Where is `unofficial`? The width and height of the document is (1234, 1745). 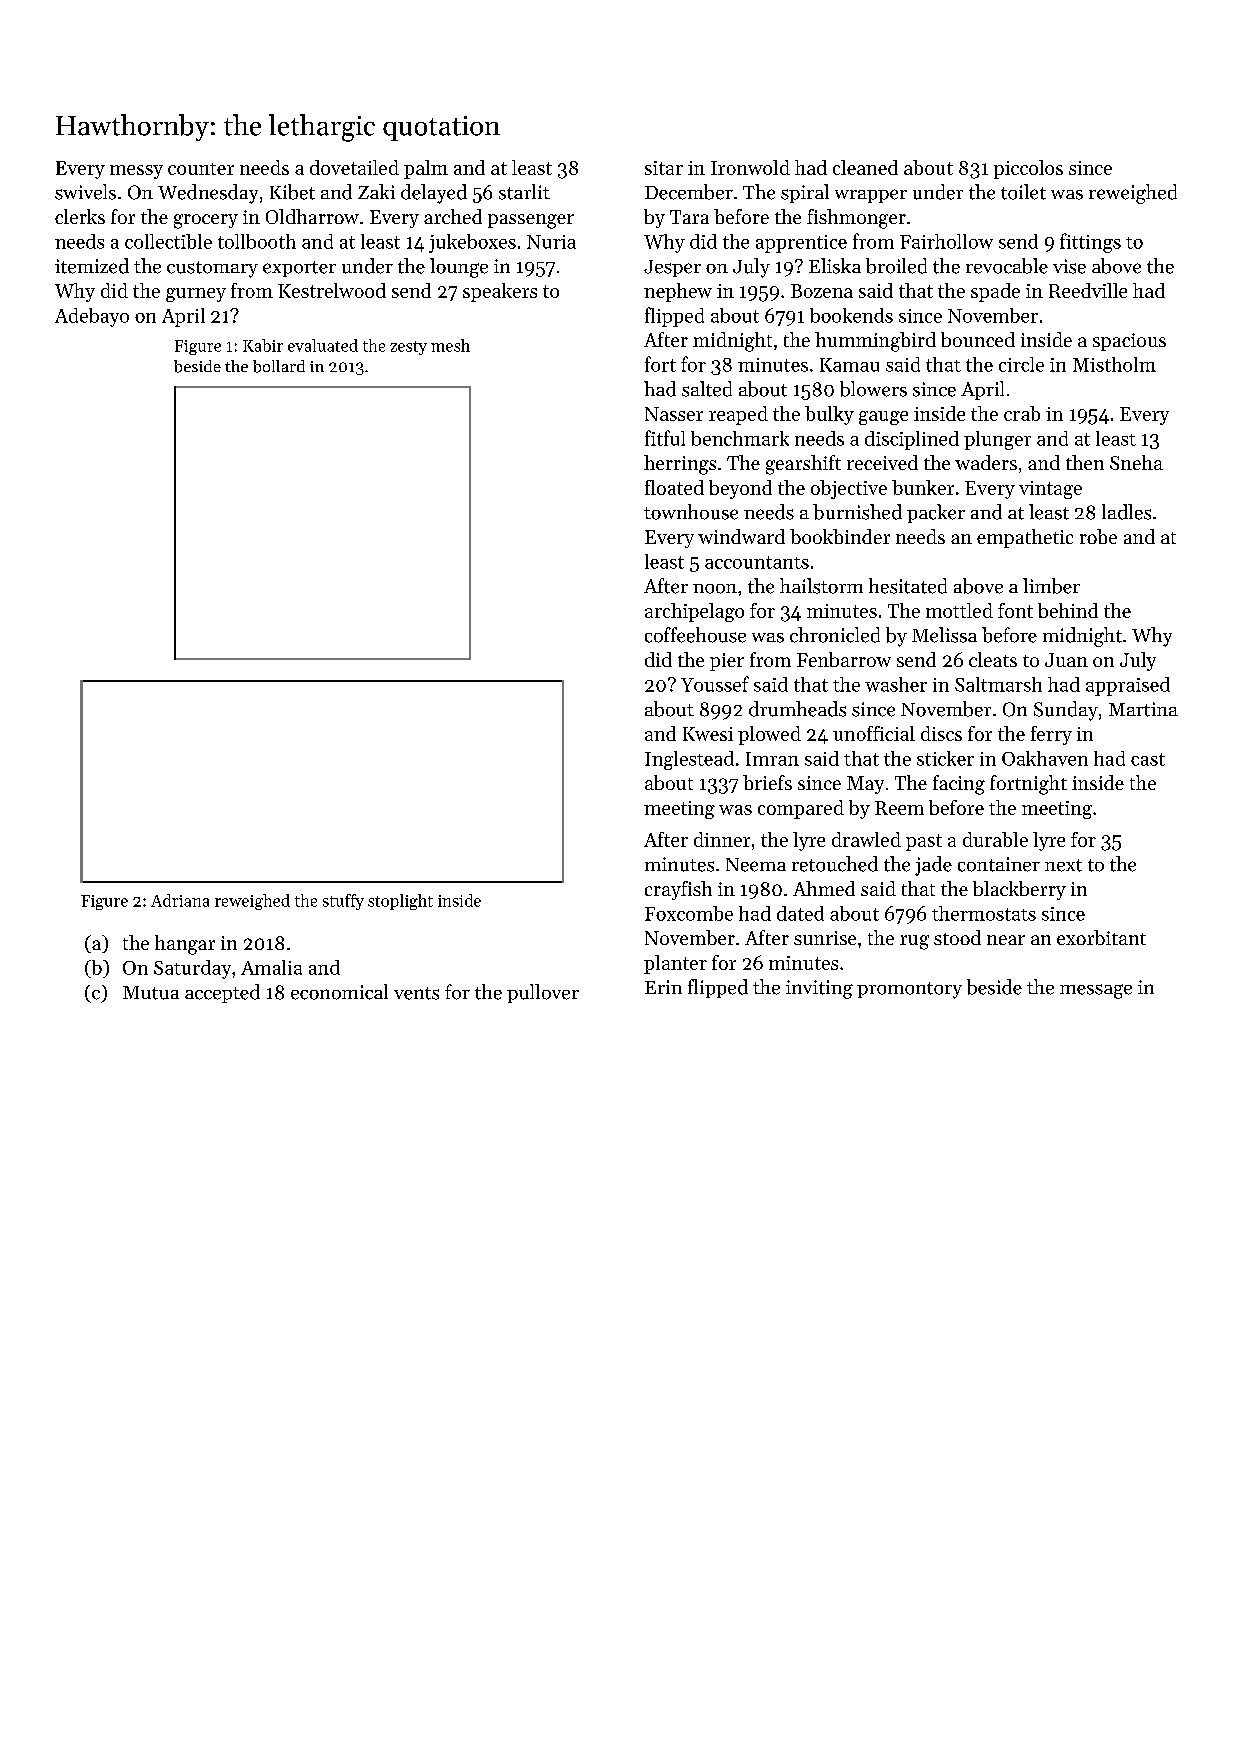 unofficial is located at coordinates (874, 733).
